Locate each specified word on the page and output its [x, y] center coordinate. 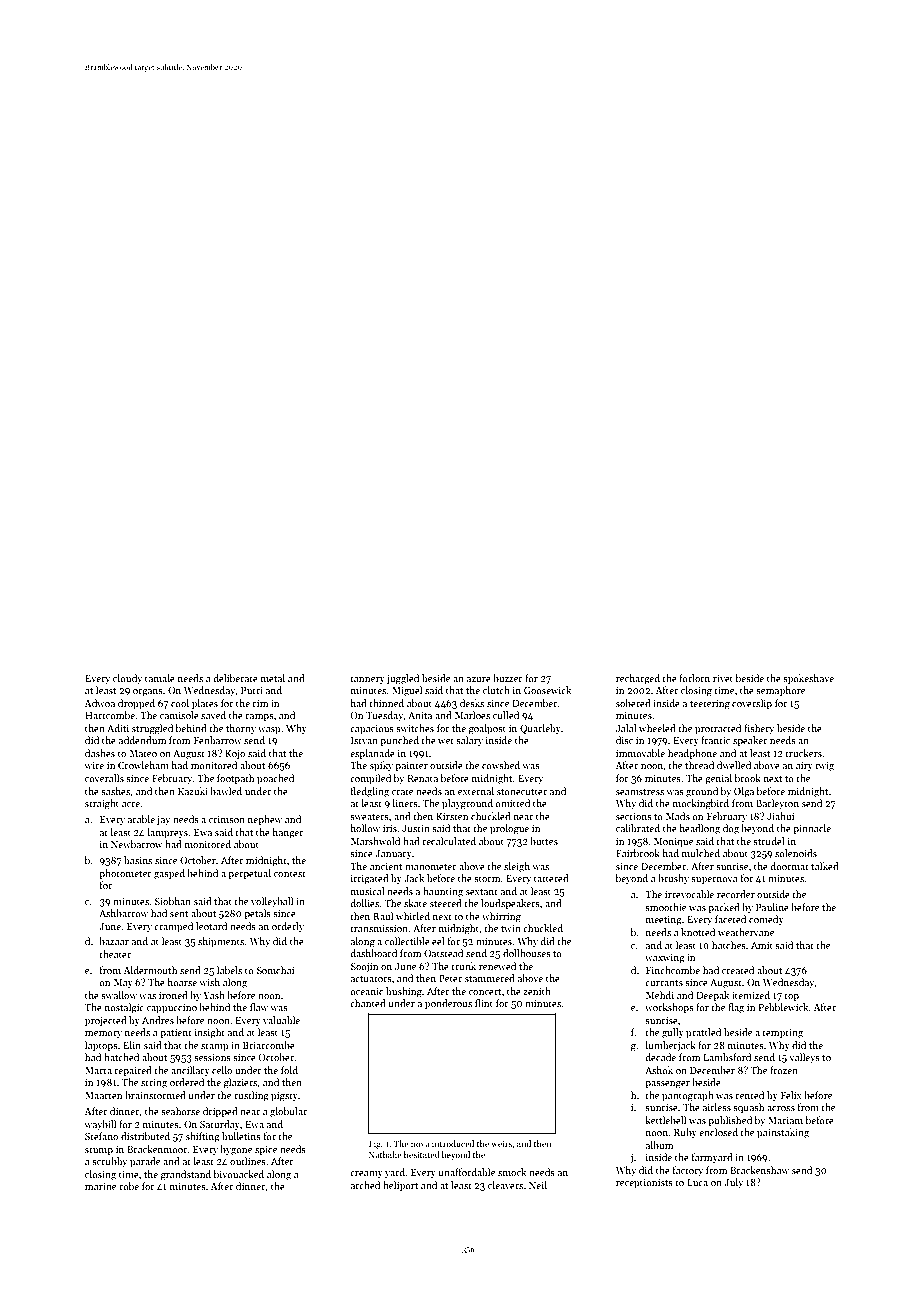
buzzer [508, 678]
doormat [789, 866]
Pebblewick [783, 1007]
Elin [132, 1045]
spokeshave [808, 679]
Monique [673, 842]
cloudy [127, 679]
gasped [169, 874]
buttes [544, 841]
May [123, 983]
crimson [227, 819]
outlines [248, 1161]
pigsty [284, 1097]
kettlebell [665, 1120]
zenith [537, 991]
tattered [551, 878]
